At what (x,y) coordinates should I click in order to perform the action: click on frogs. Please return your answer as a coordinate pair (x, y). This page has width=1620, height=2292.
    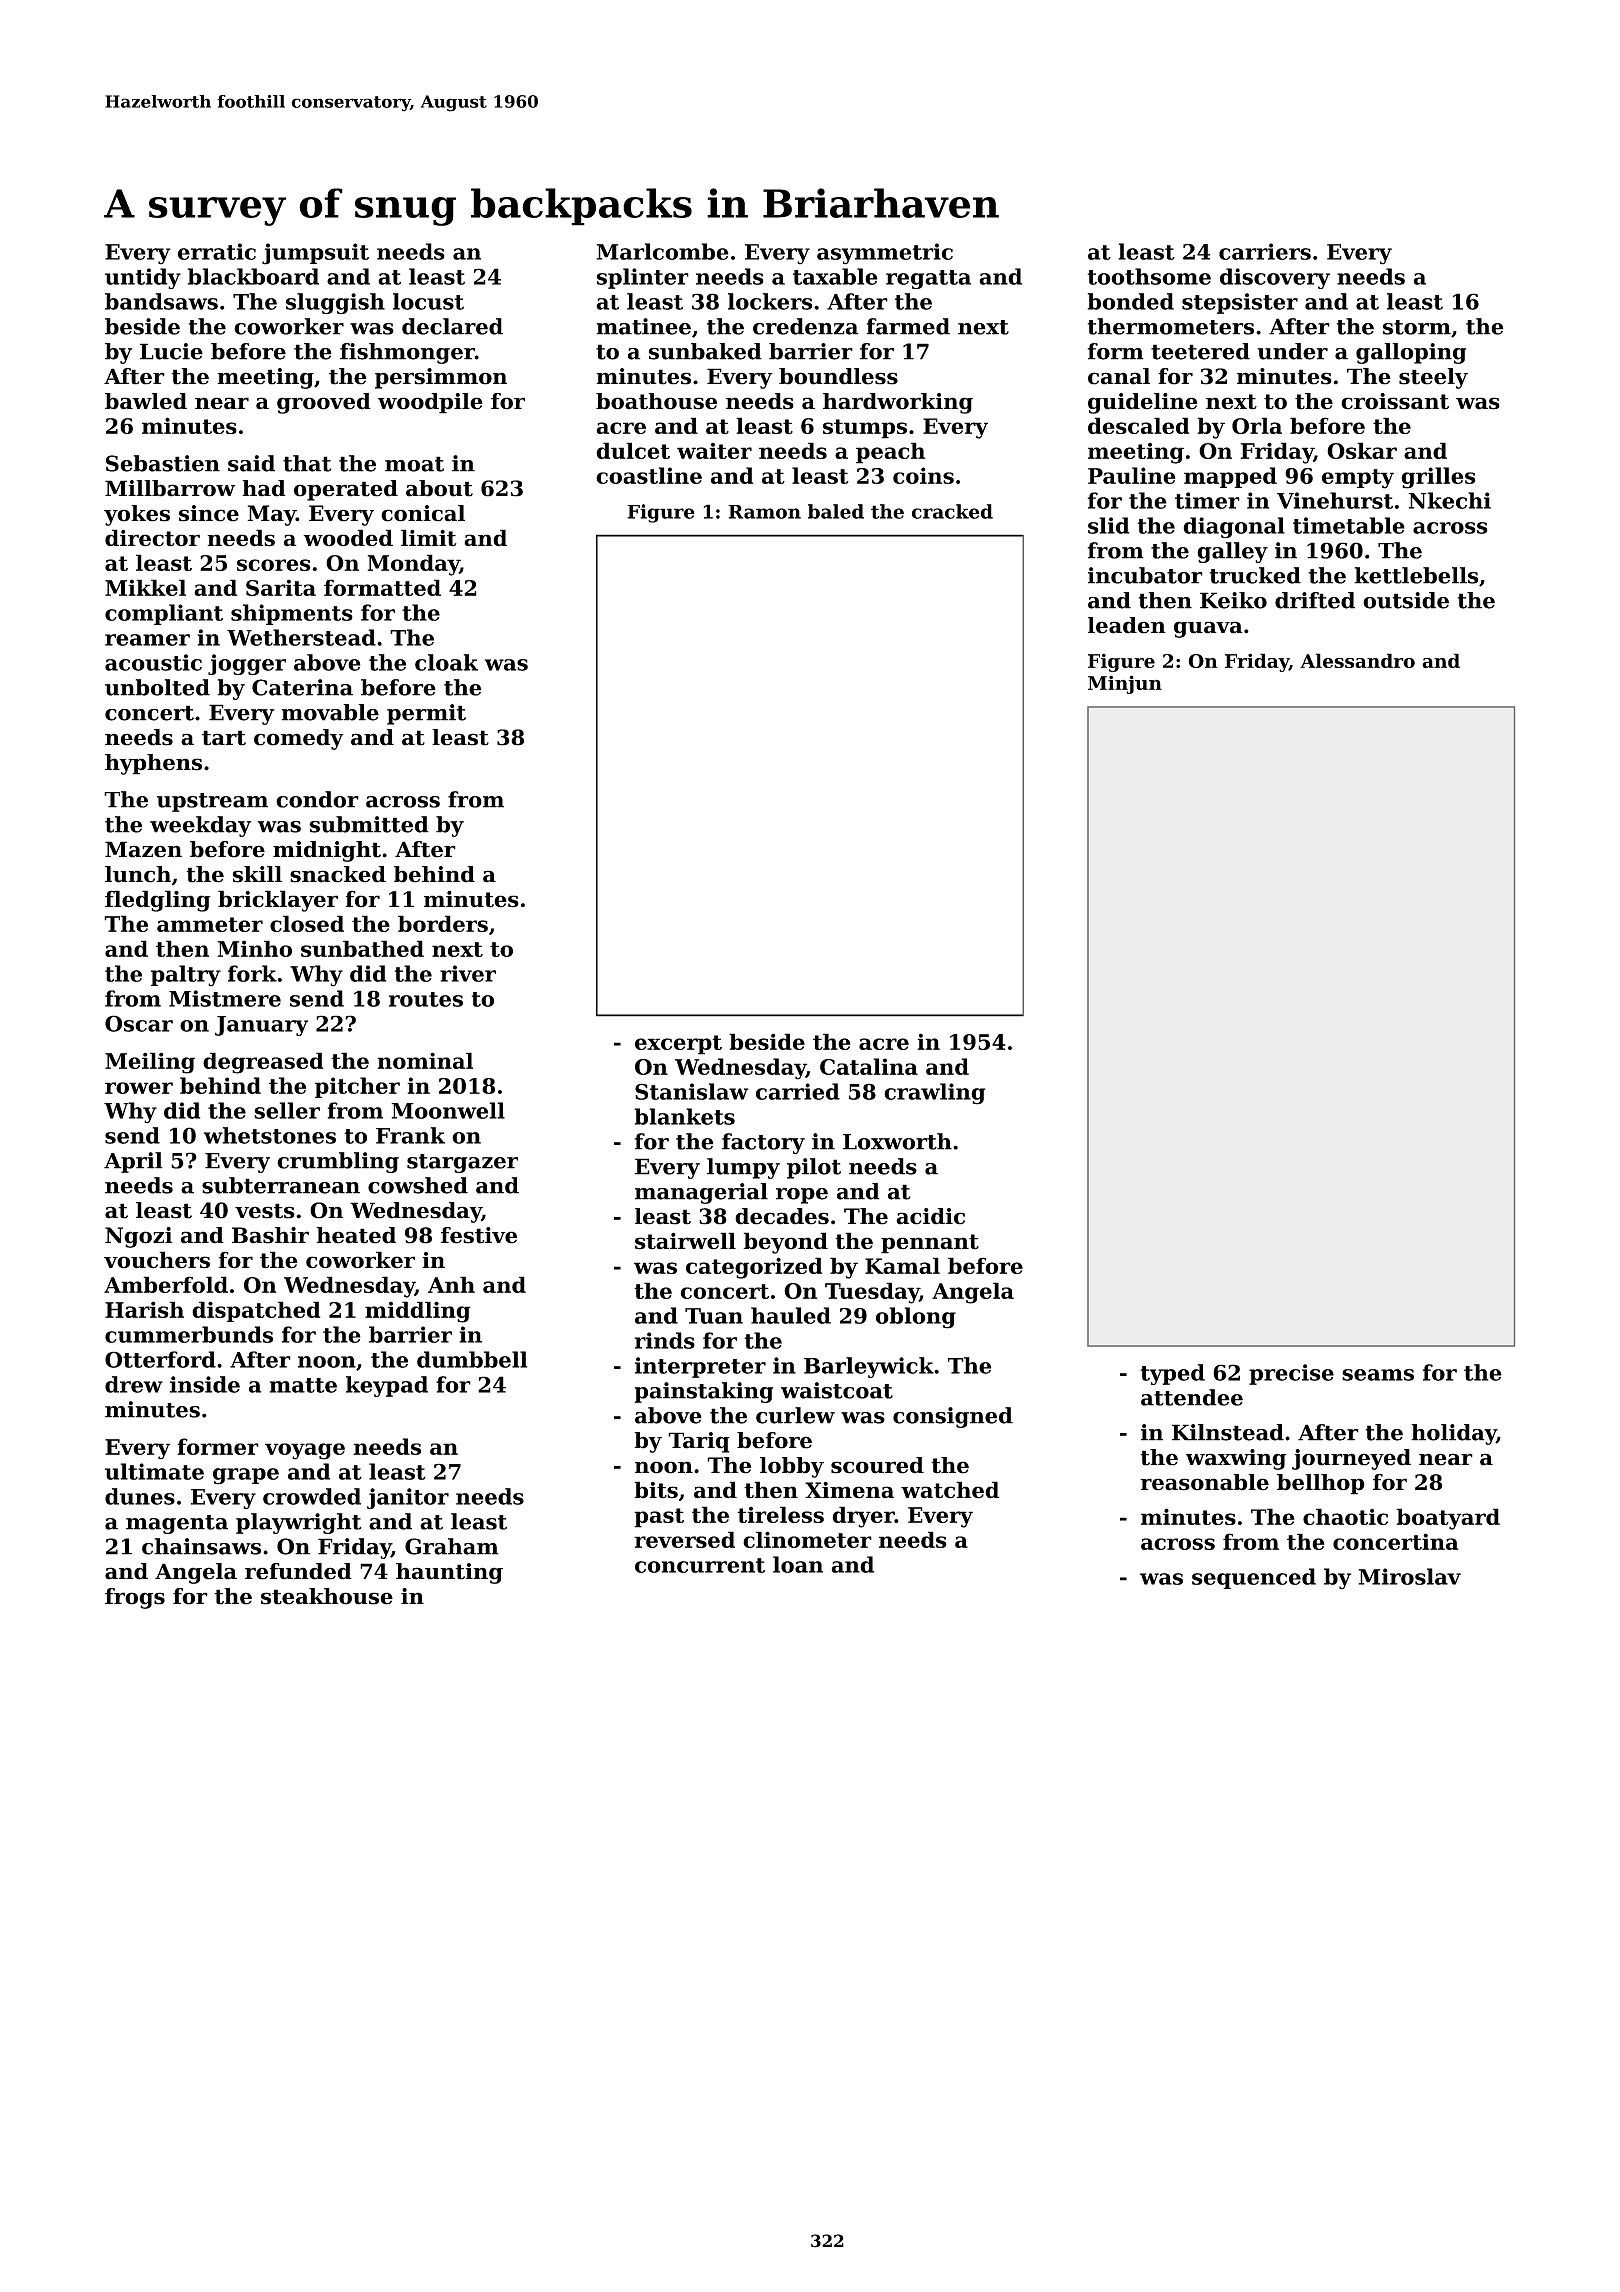
    Looking at the image, I should click on (135, 1598).
